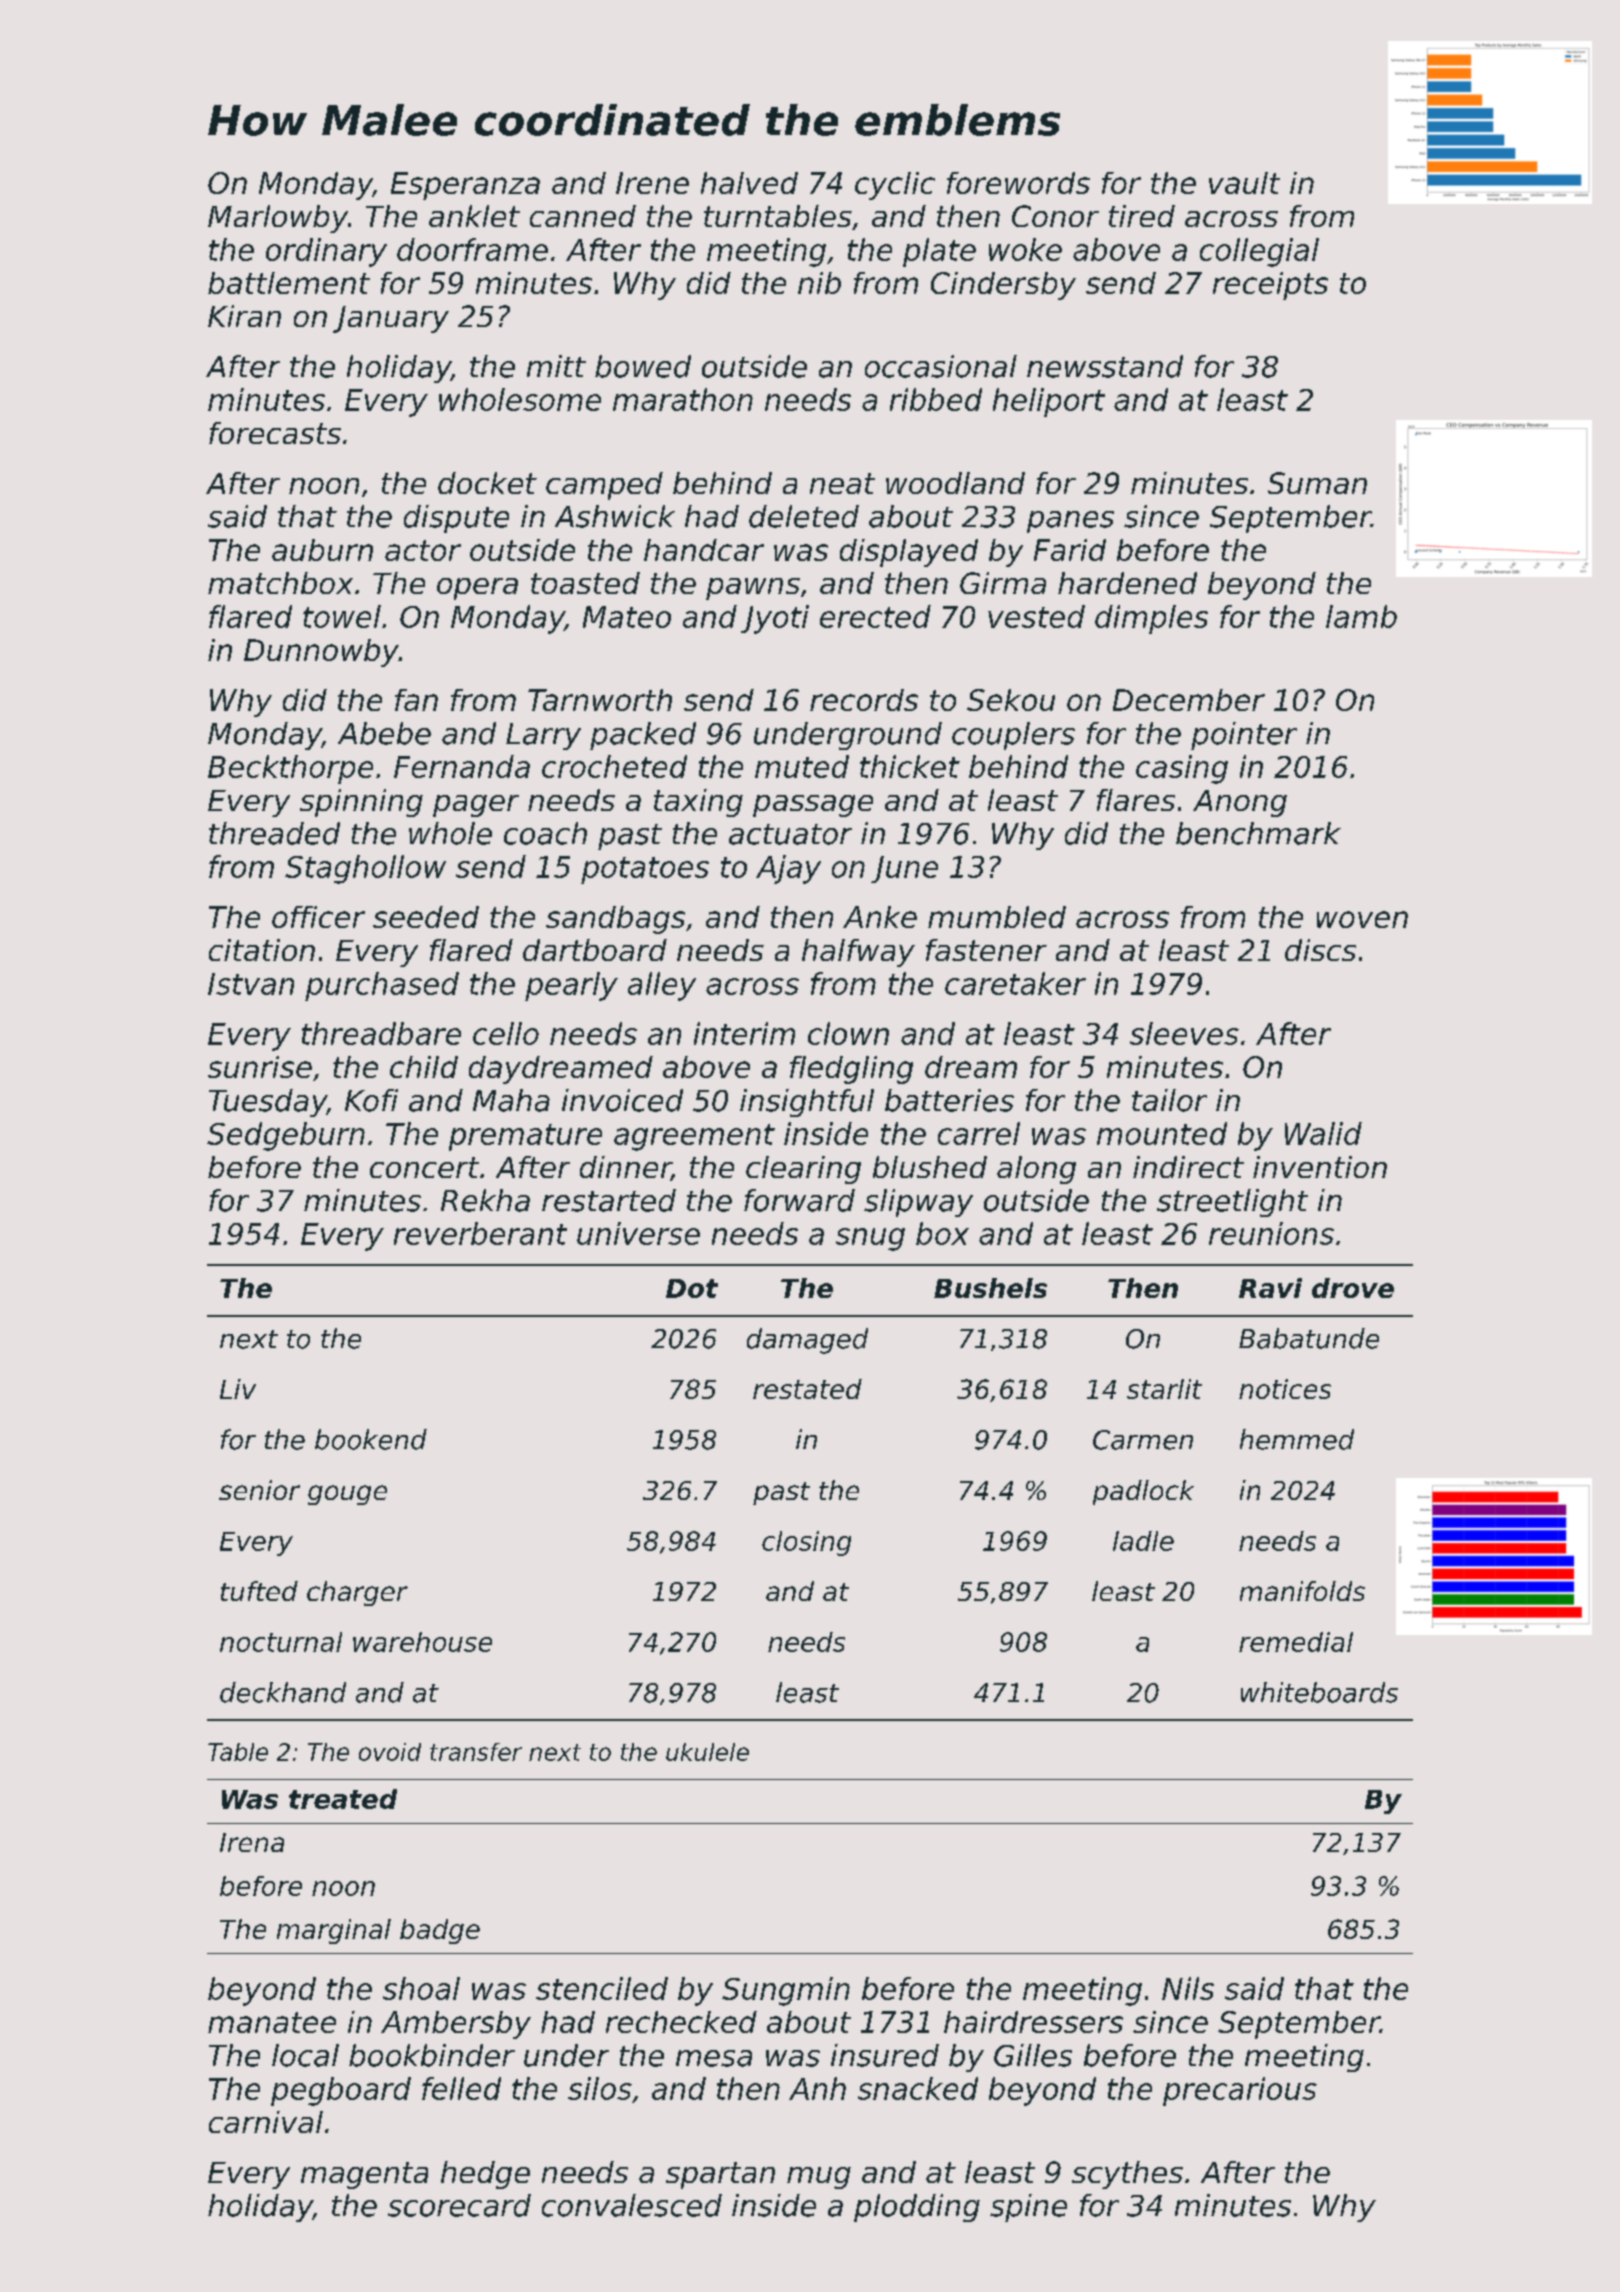 The height and width of the document is (2292, 1620). I want to click on forecasts, so click(275, 433).
